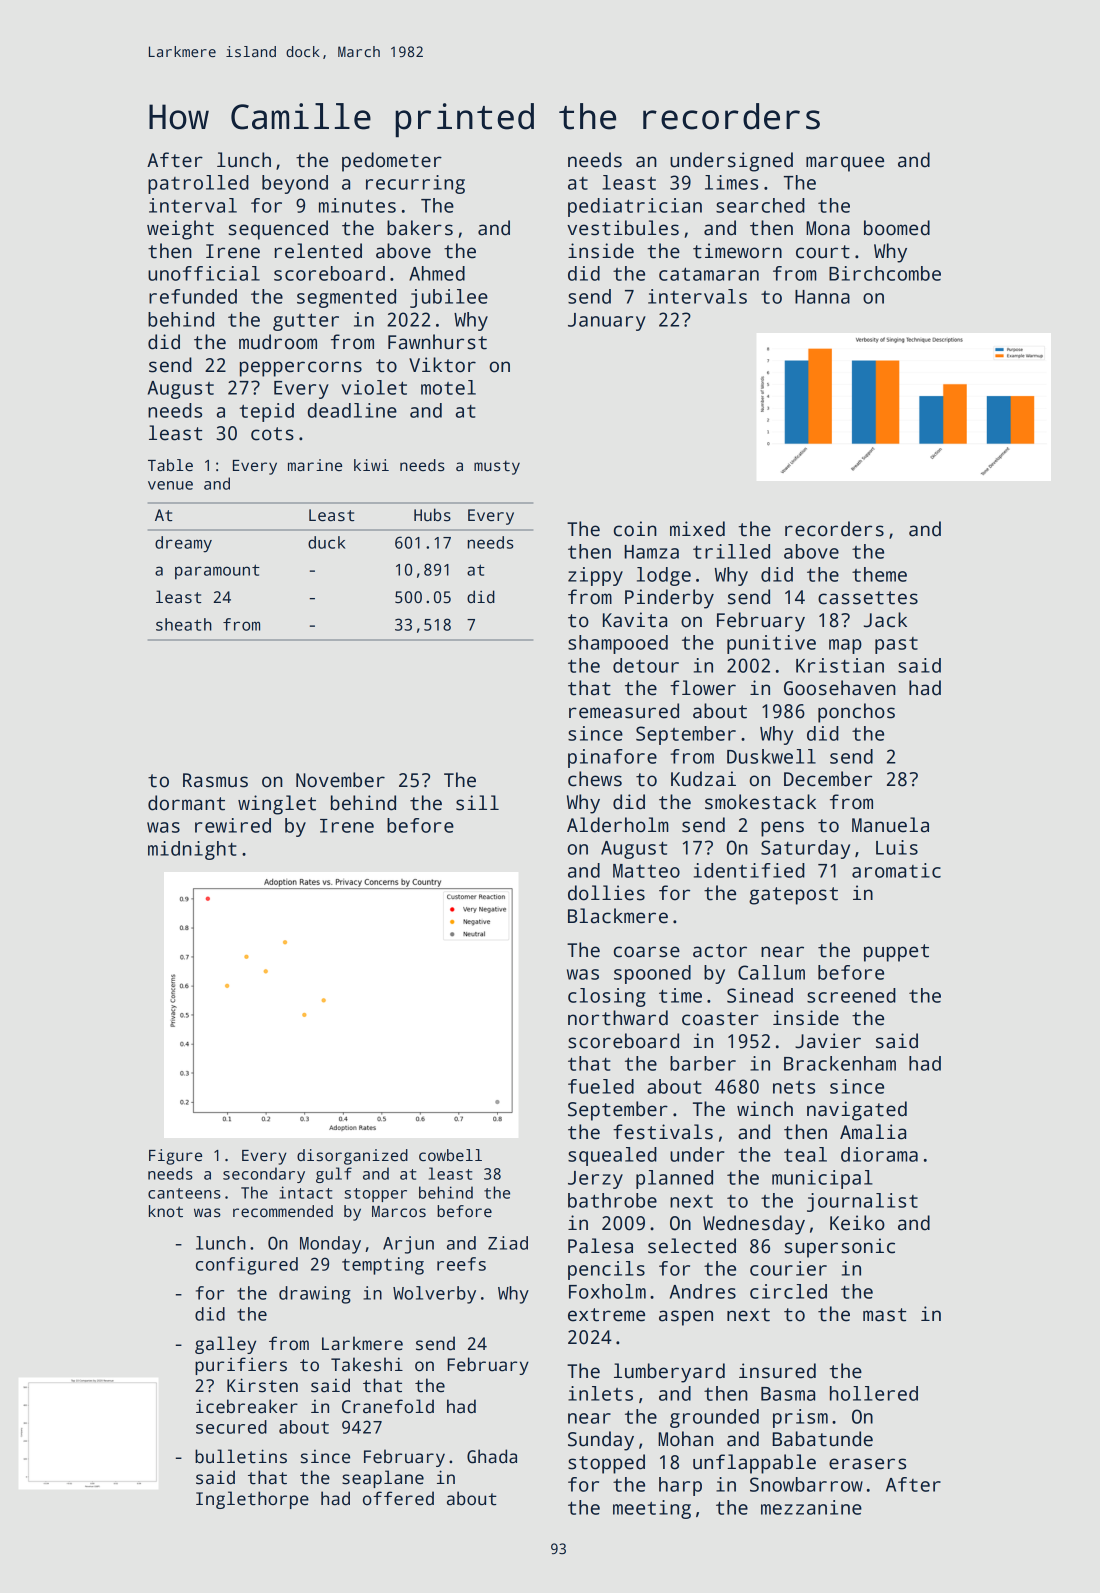 The image size is (1100, 1593). What do you see at coordinates (703, 1063) in the document?
I see `barber` at bounding box center [703, 1063].
